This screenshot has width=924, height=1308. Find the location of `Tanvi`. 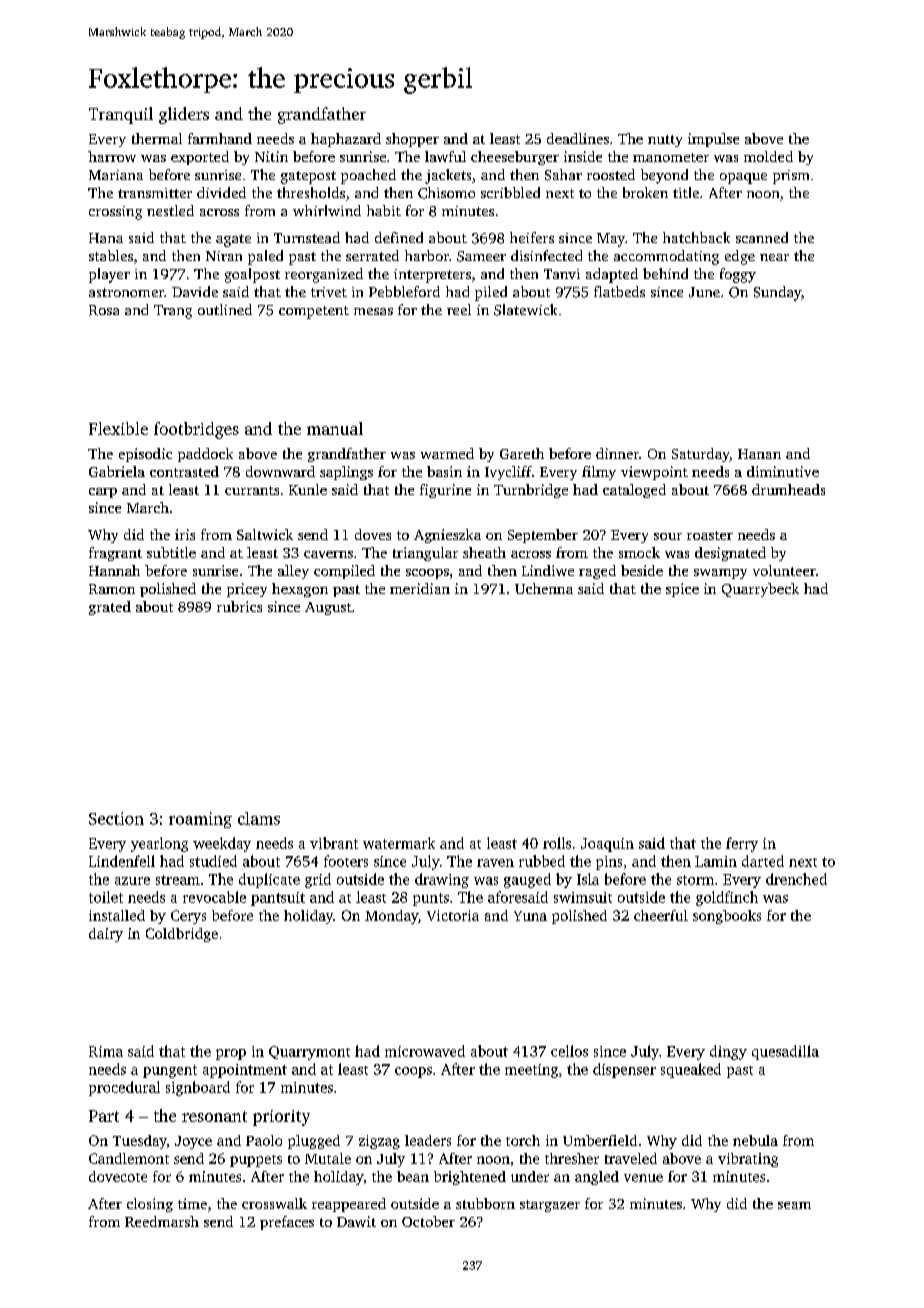

Tanvi is located at coordinates (562, 274).
